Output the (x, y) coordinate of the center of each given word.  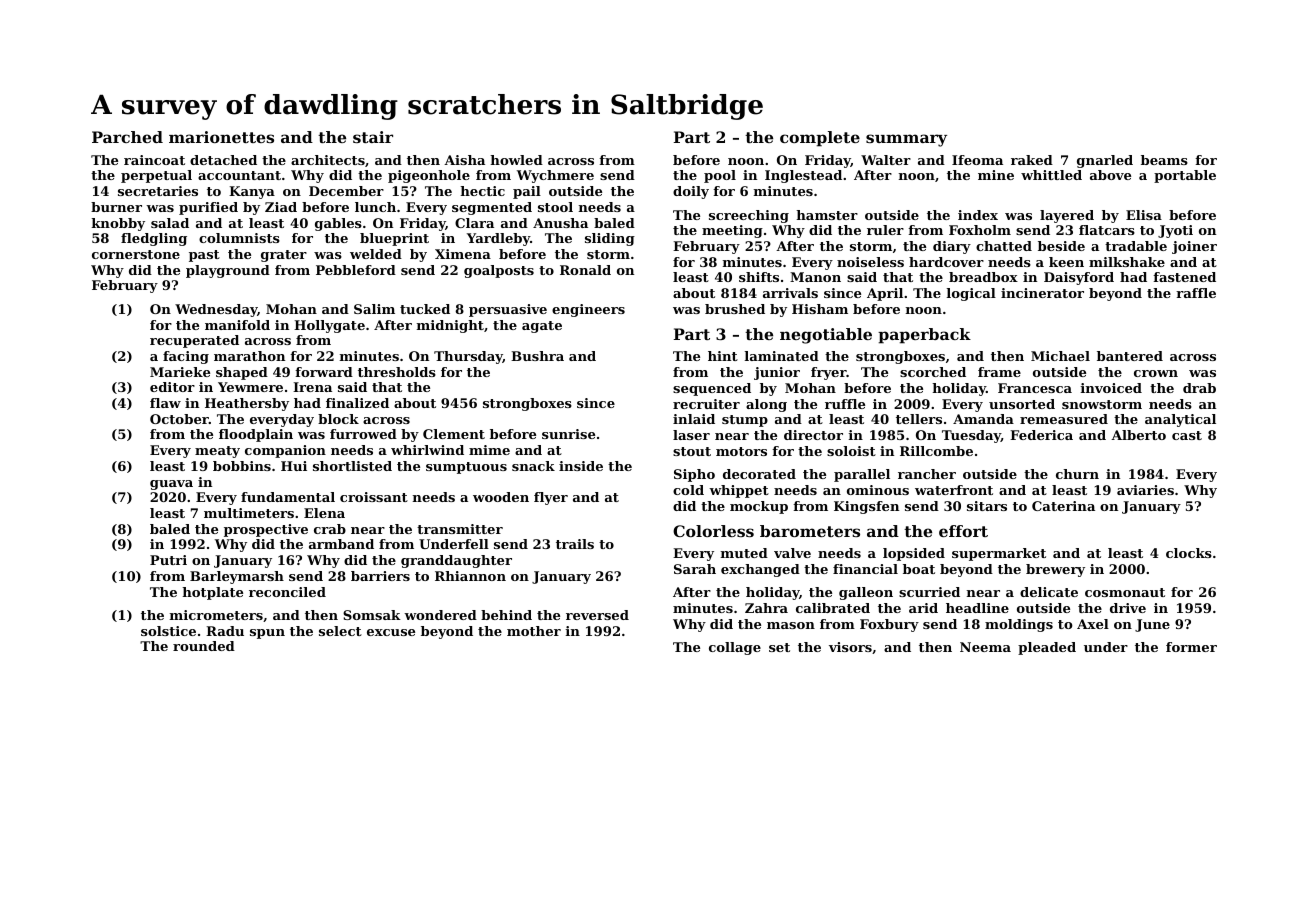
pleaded (1047, 648)
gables (338, 224)
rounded (204, 646)
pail (527, 192)
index (978, 215)
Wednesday (216, 310)
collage (735, 648)
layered (1067, 216)
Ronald (585, 270)
